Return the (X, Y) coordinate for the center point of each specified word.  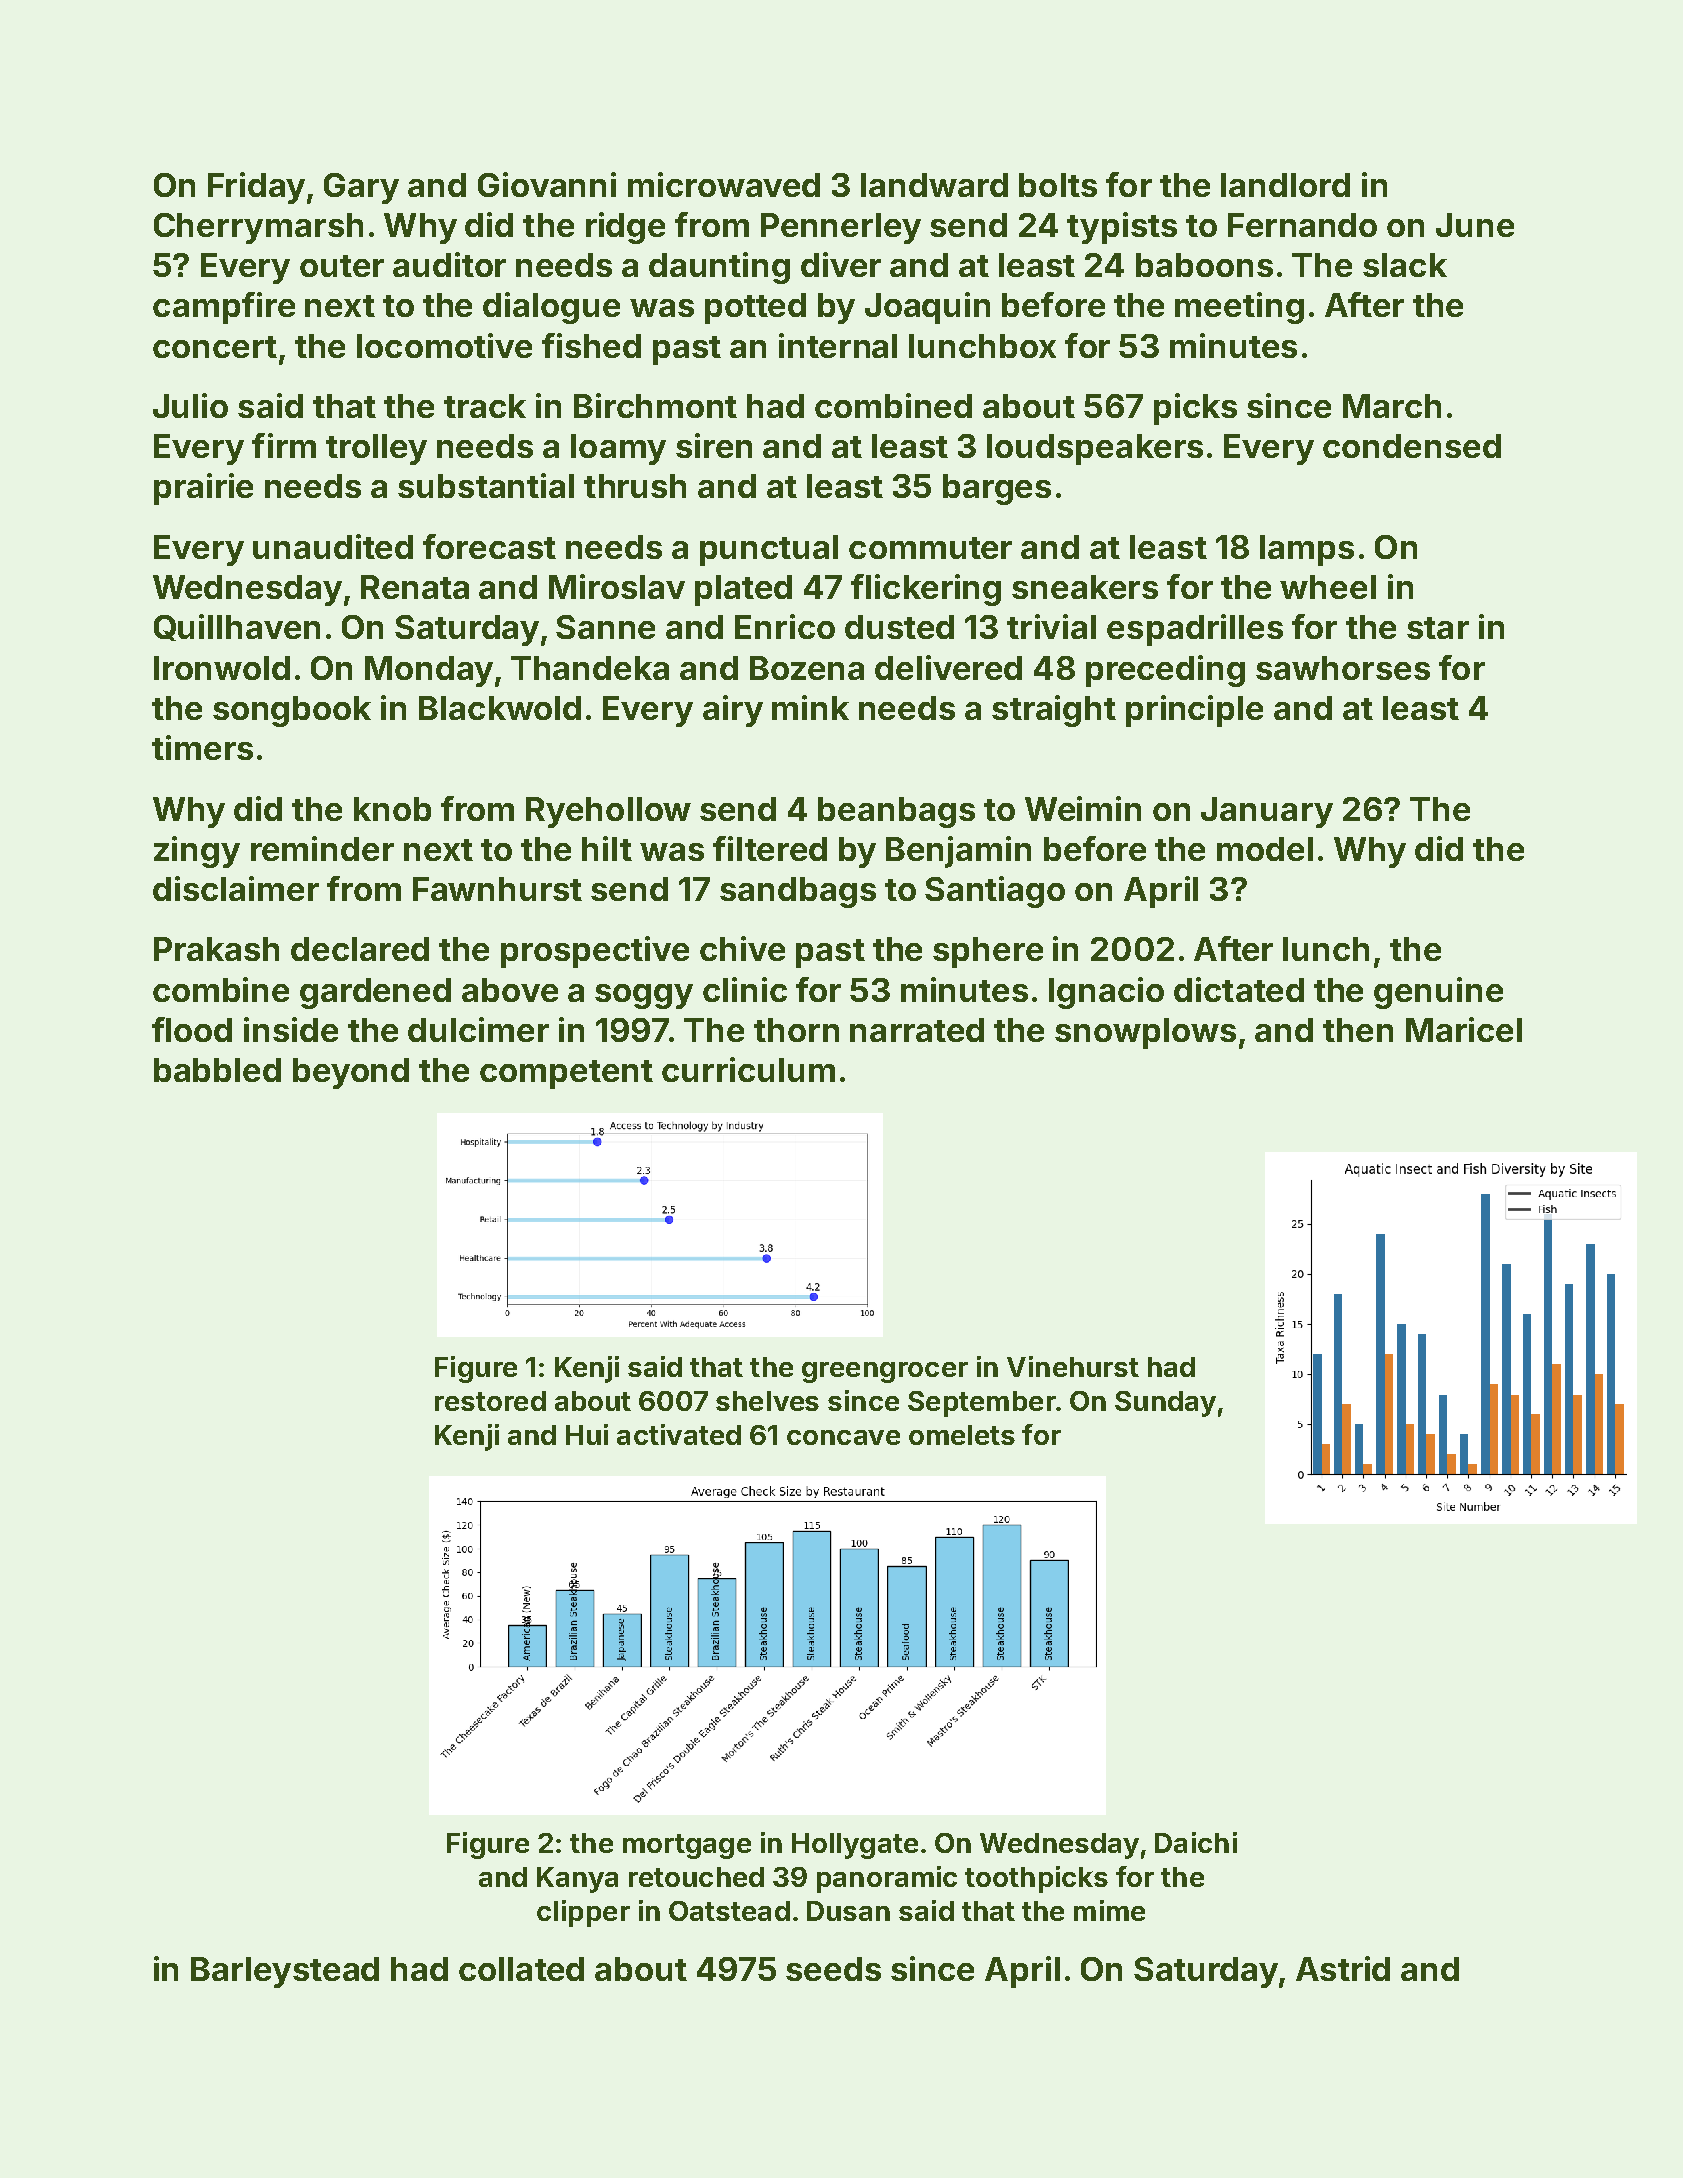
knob (392, 809)
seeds (833, 1969)
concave (843, 1437)
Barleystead (285, 1972)
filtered (770, 848)
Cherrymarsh (258, 228)
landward (934, 185)
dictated (1239, 989)
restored (490, 1401)
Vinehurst (1073, 1366)
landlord (1285, 185)
